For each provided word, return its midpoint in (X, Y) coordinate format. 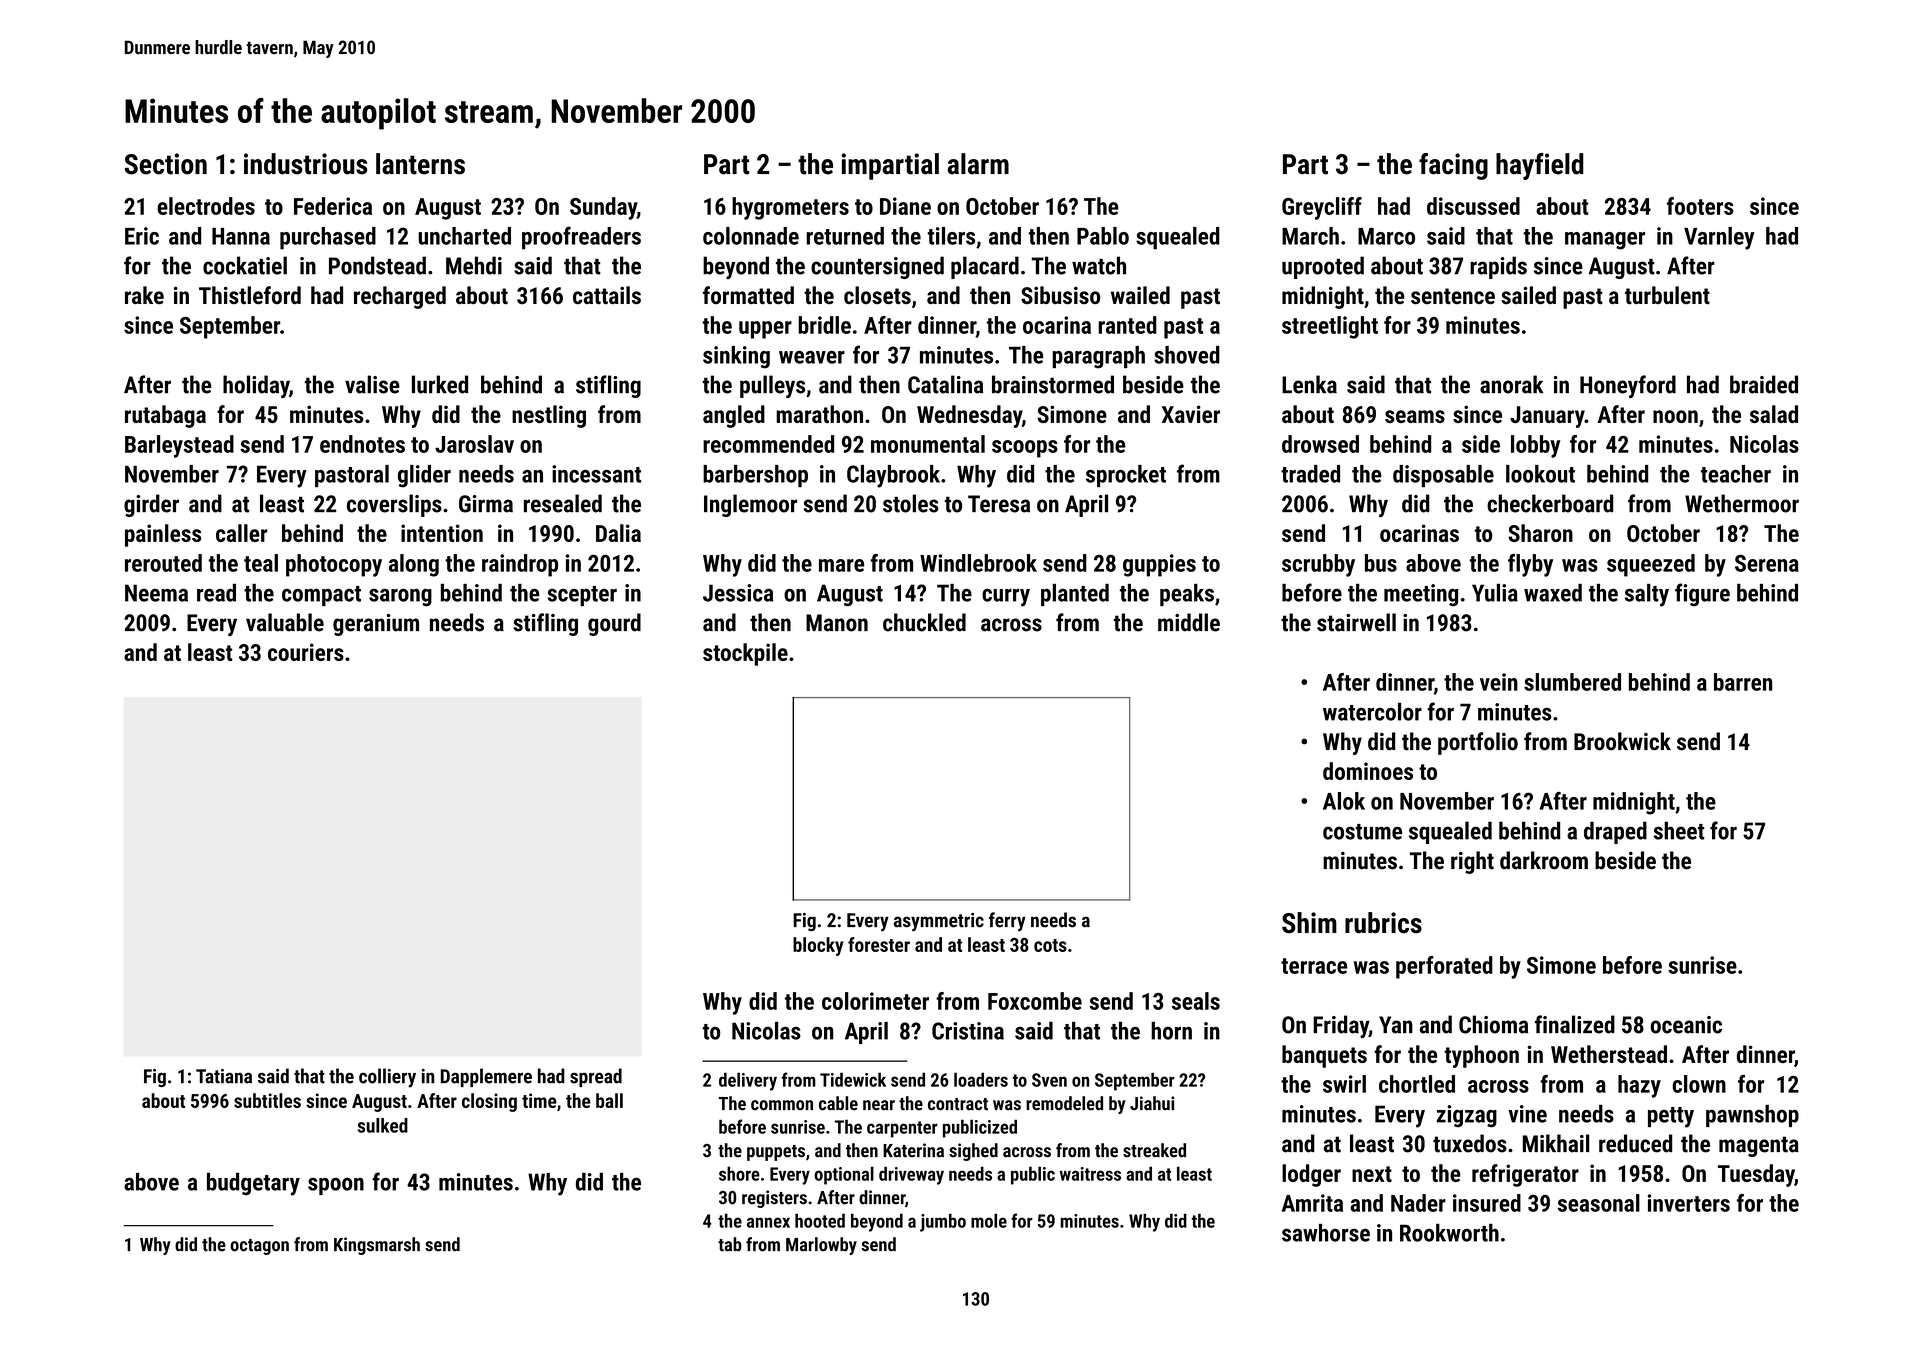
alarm (978, 164)
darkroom (1544, 860)
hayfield (1540, 166)
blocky (818, 946)
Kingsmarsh (377, 1246)
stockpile (745, 654)
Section (166, 164)
